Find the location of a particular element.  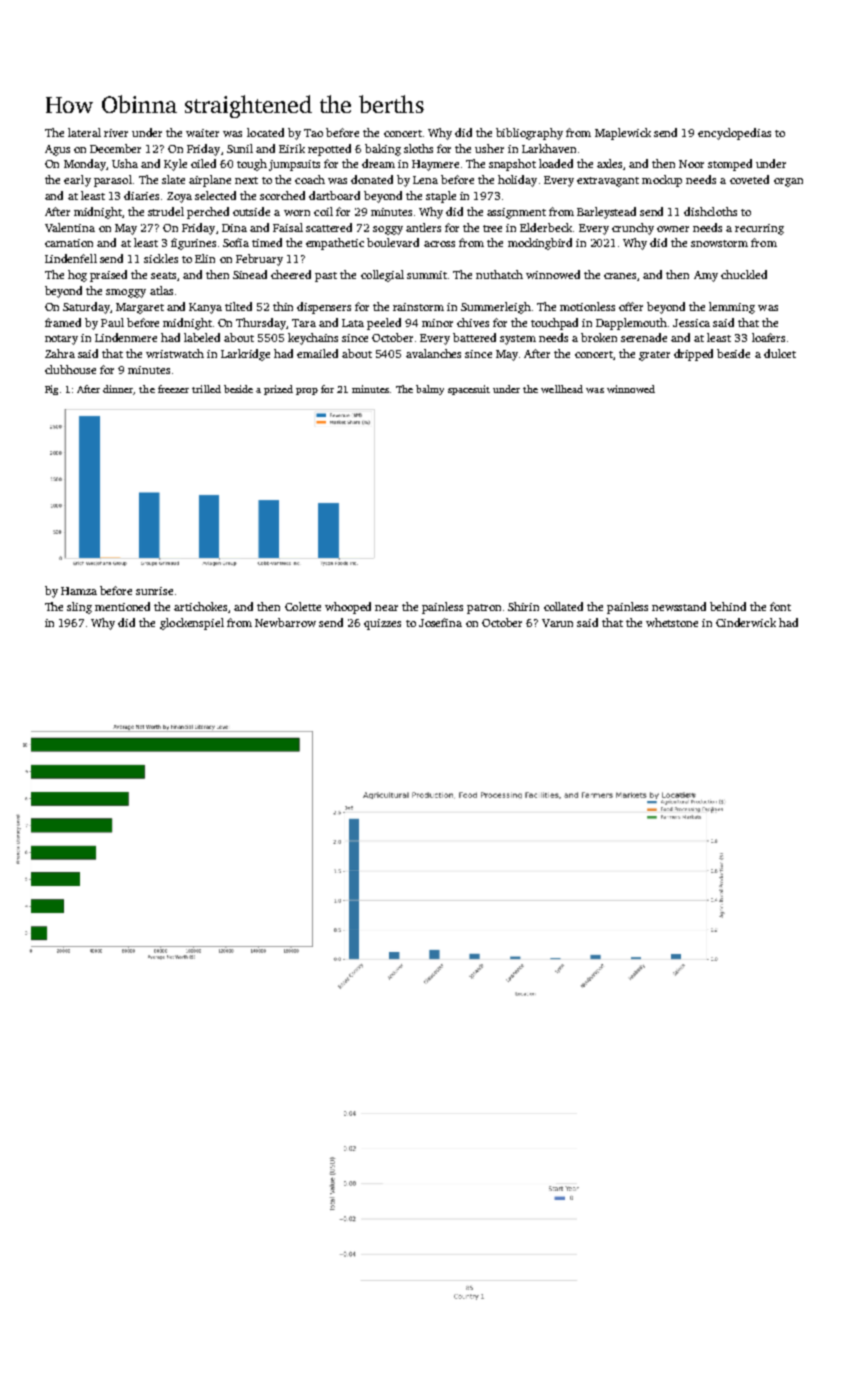

behind is located at coordinates (728, 606).
